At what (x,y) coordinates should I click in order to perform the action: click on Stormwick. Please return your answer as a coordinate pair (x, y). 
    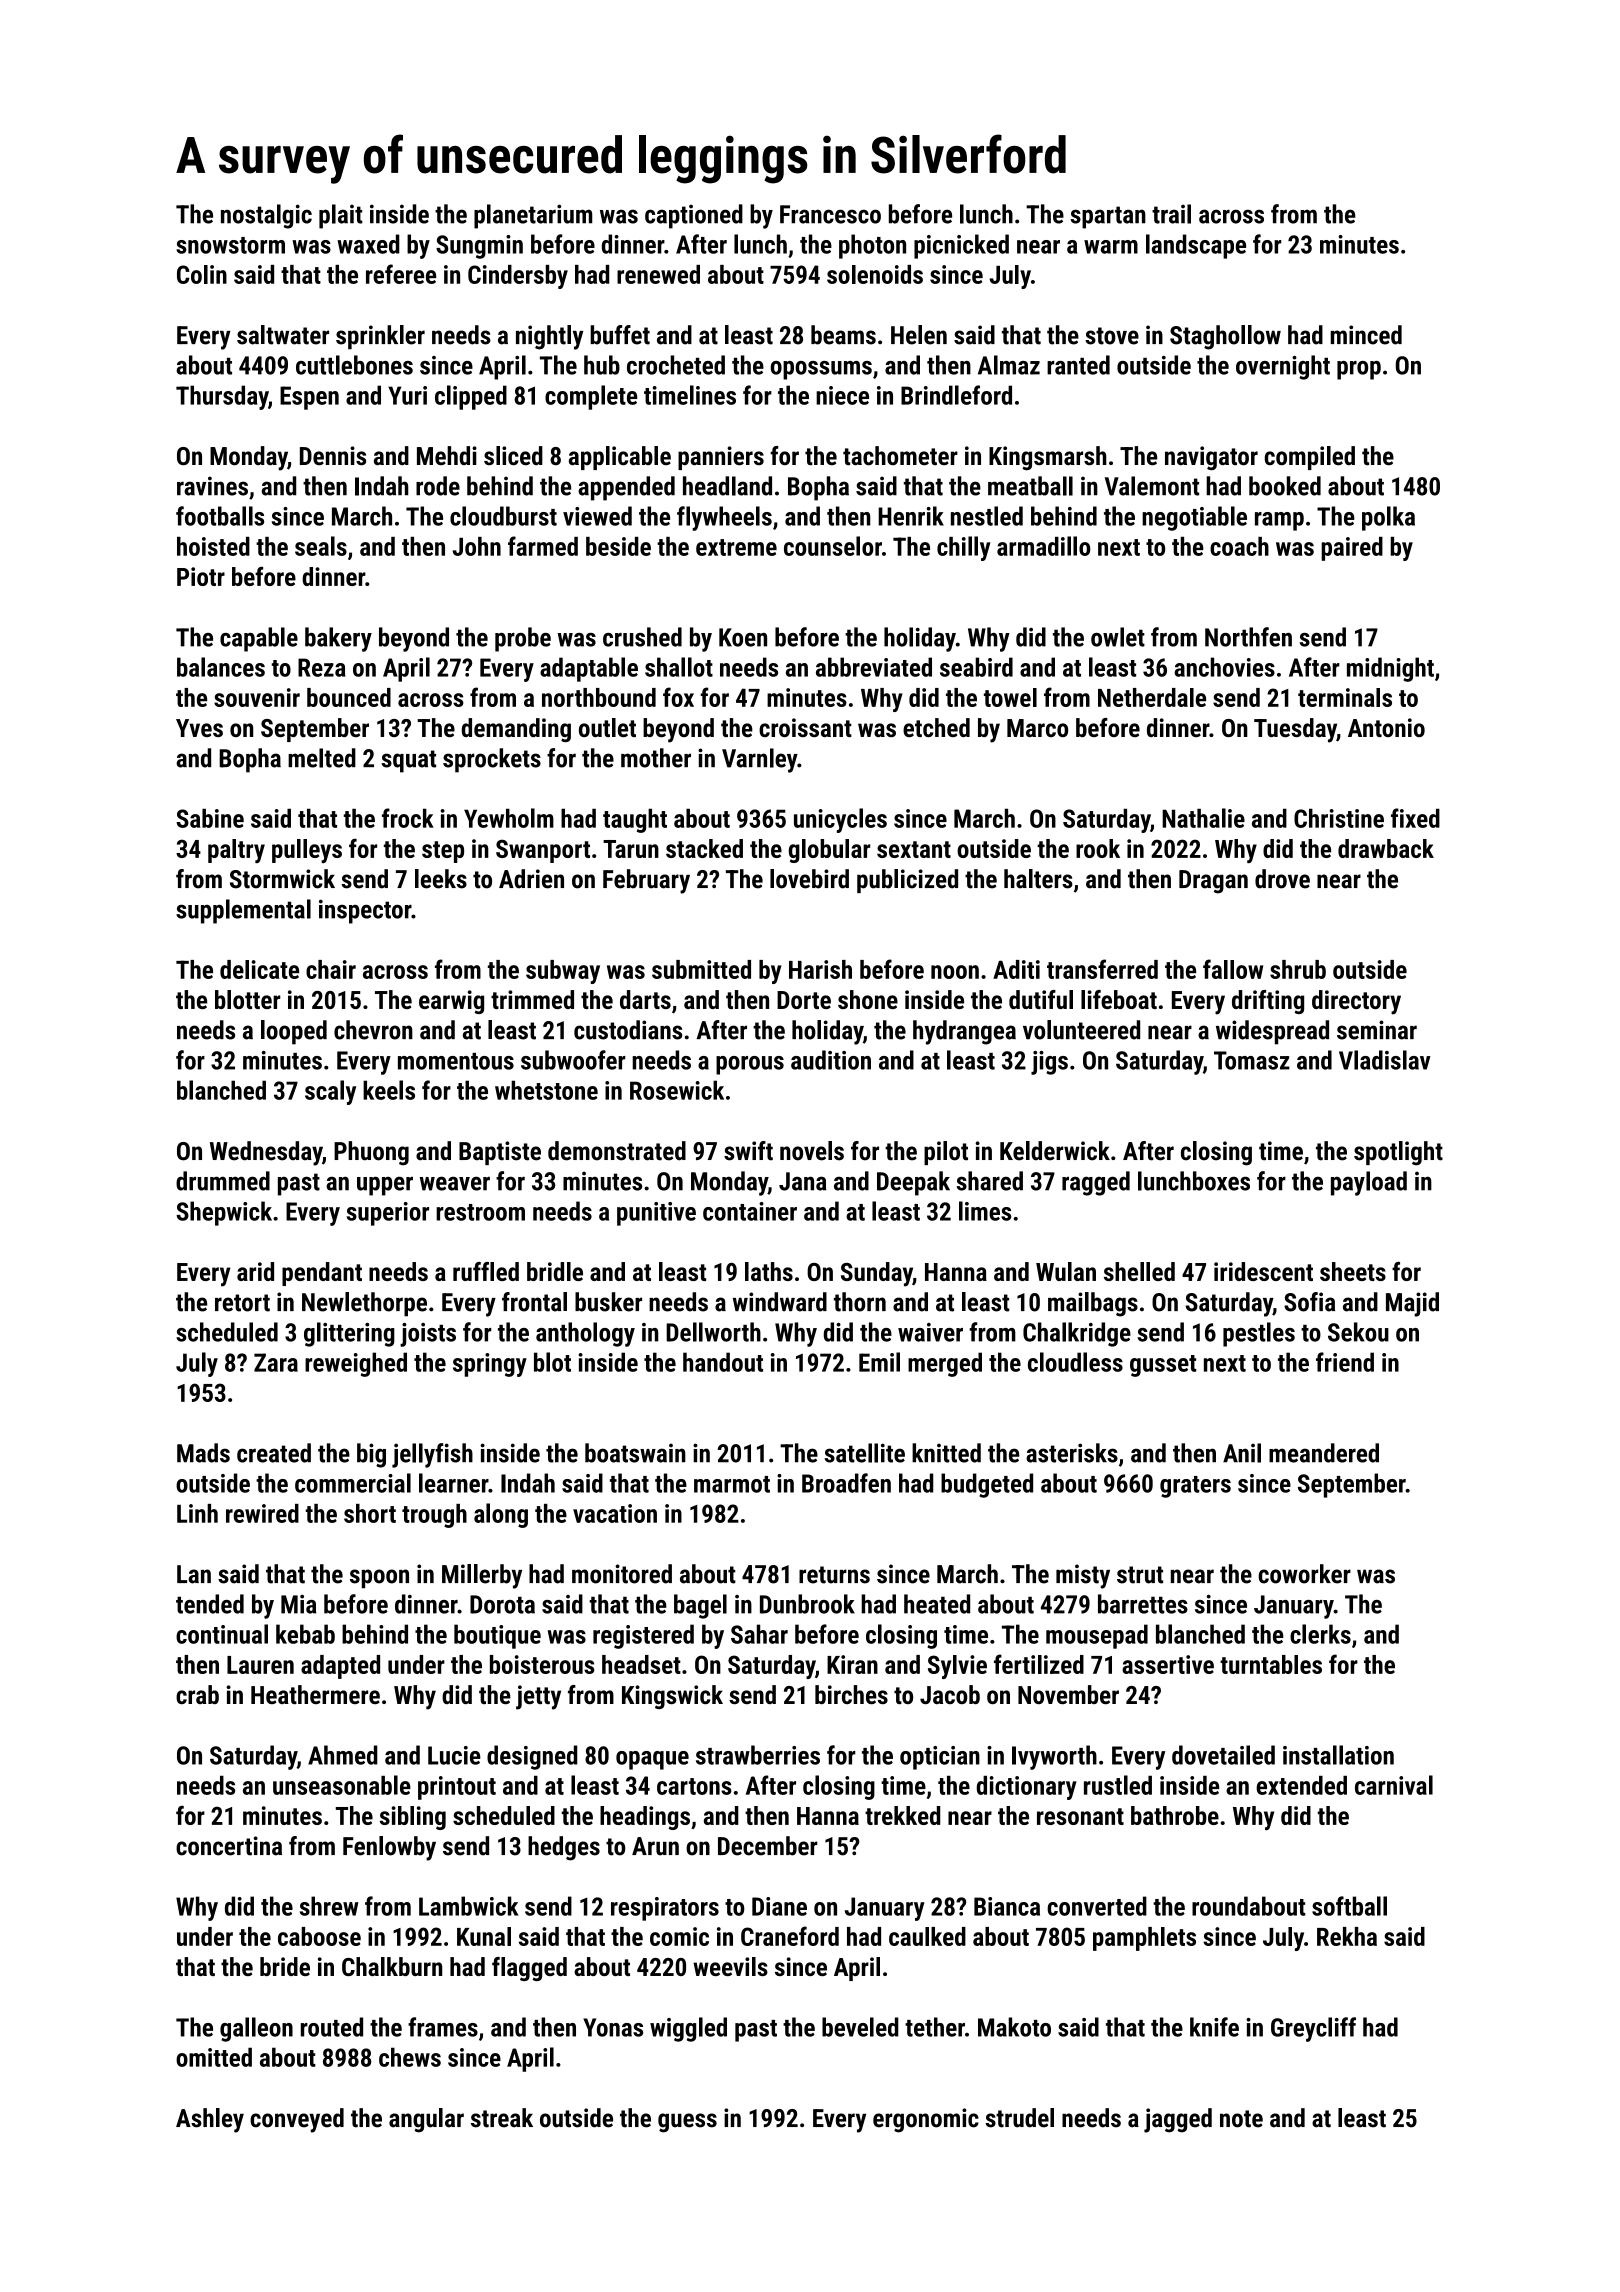
    Looking at the image, I should click on (282, 879).
